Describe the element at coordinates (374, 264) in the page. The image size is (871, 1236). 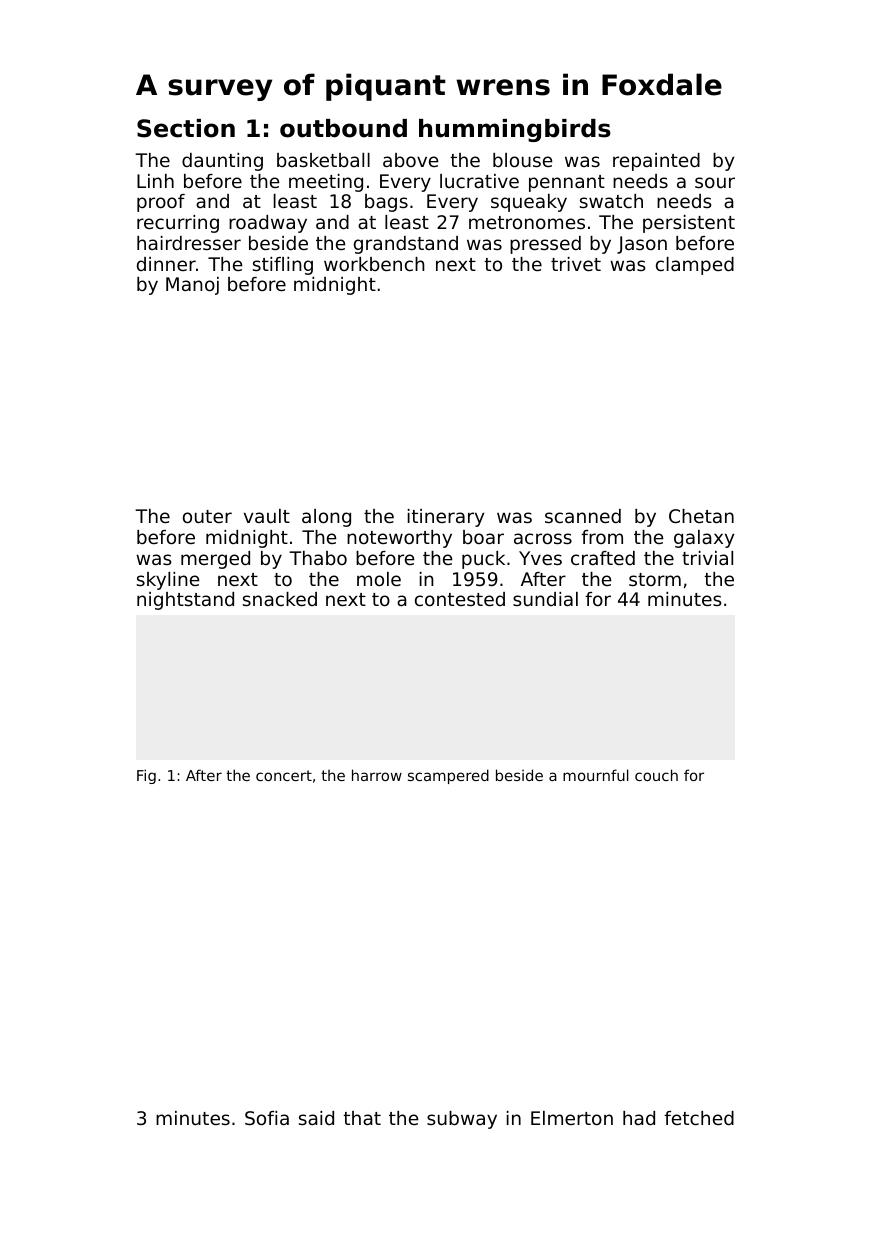
I see `workbench` at that location.
